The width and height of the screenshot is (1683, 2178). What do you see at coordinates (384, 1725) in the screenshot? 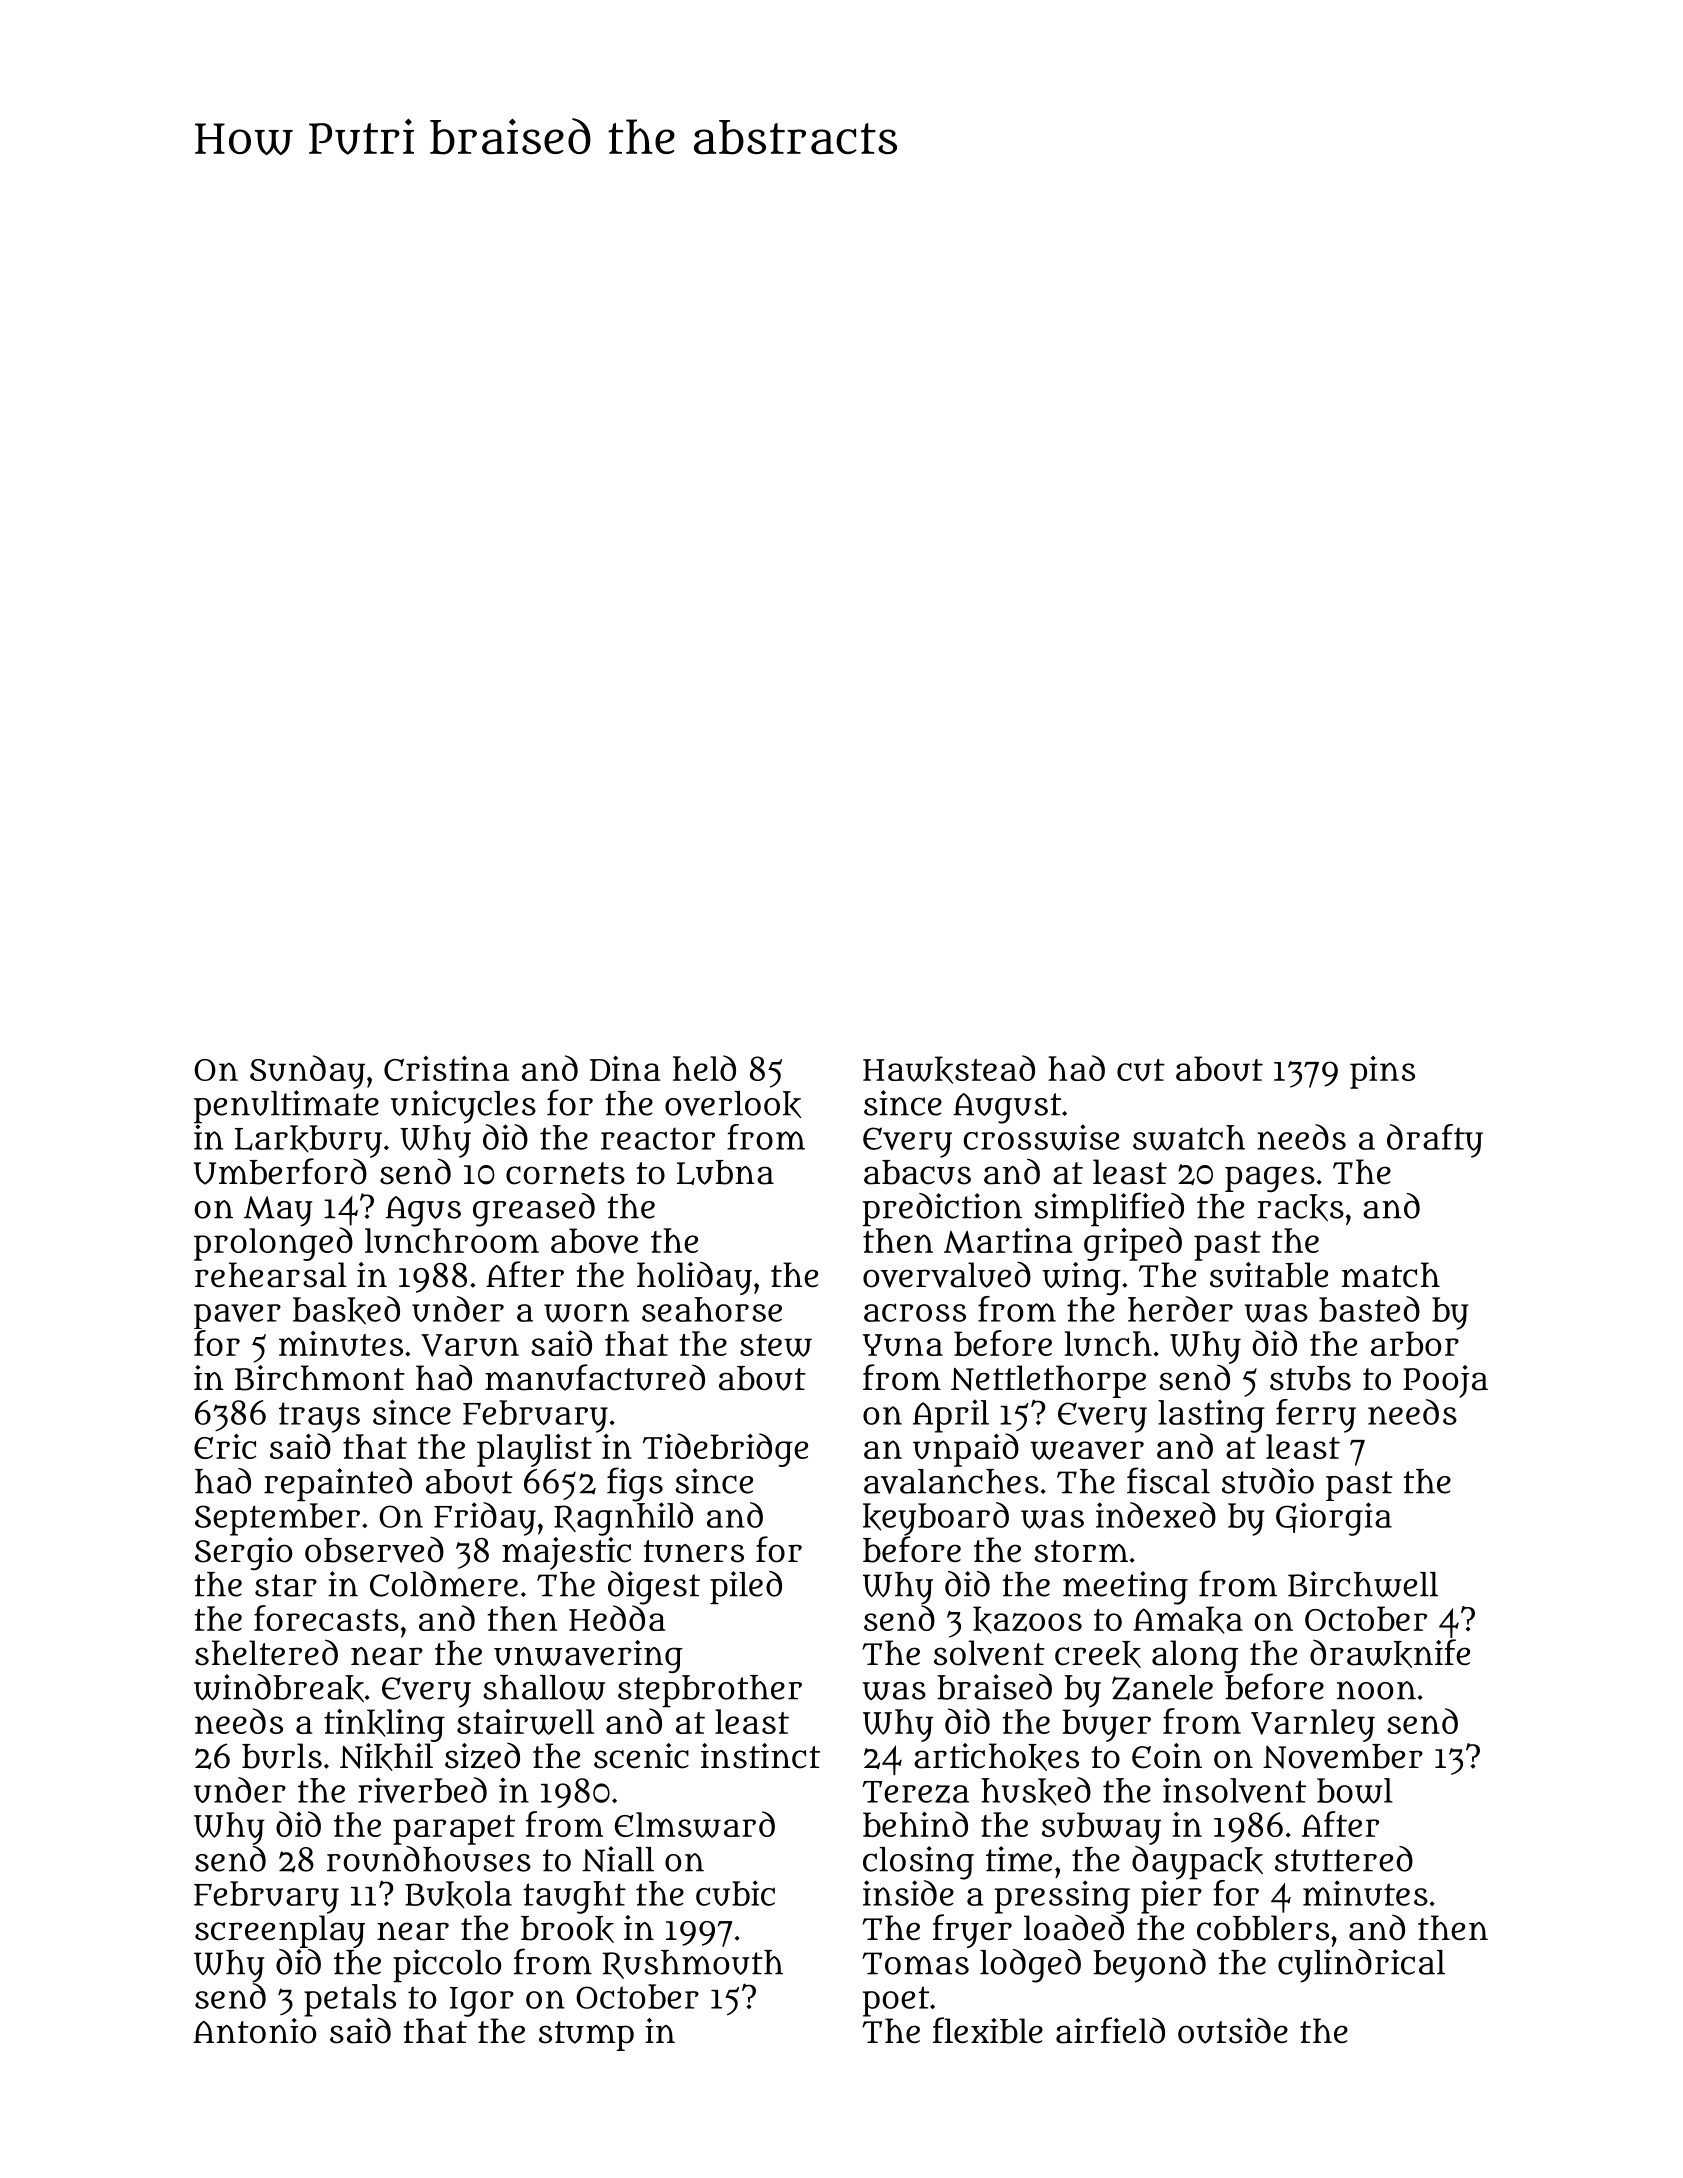
I see `tinkling` at bounding box center [384, 1725].
